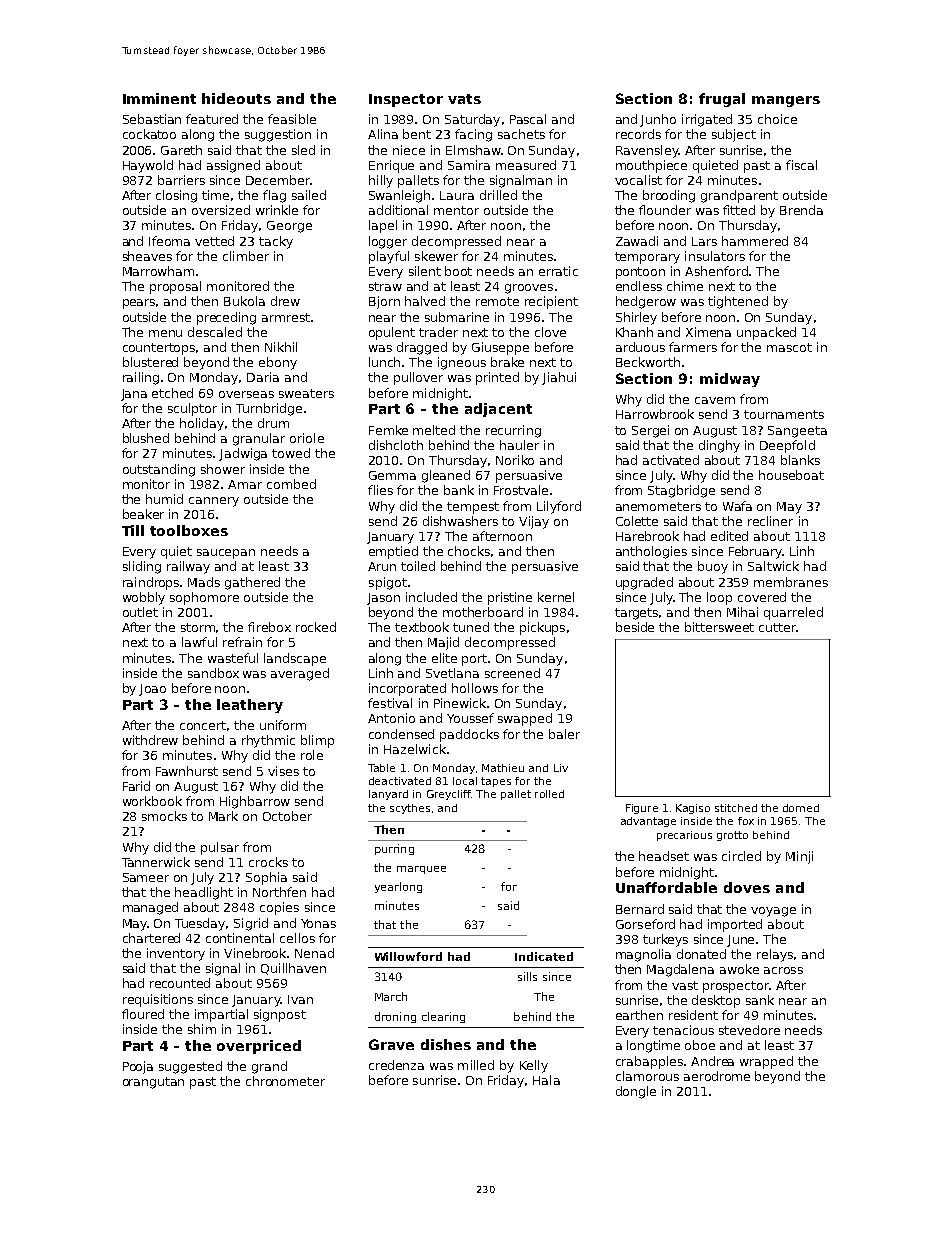  Describe the element at coordinates (550, 332) in the image. I see `clove` at that location.
